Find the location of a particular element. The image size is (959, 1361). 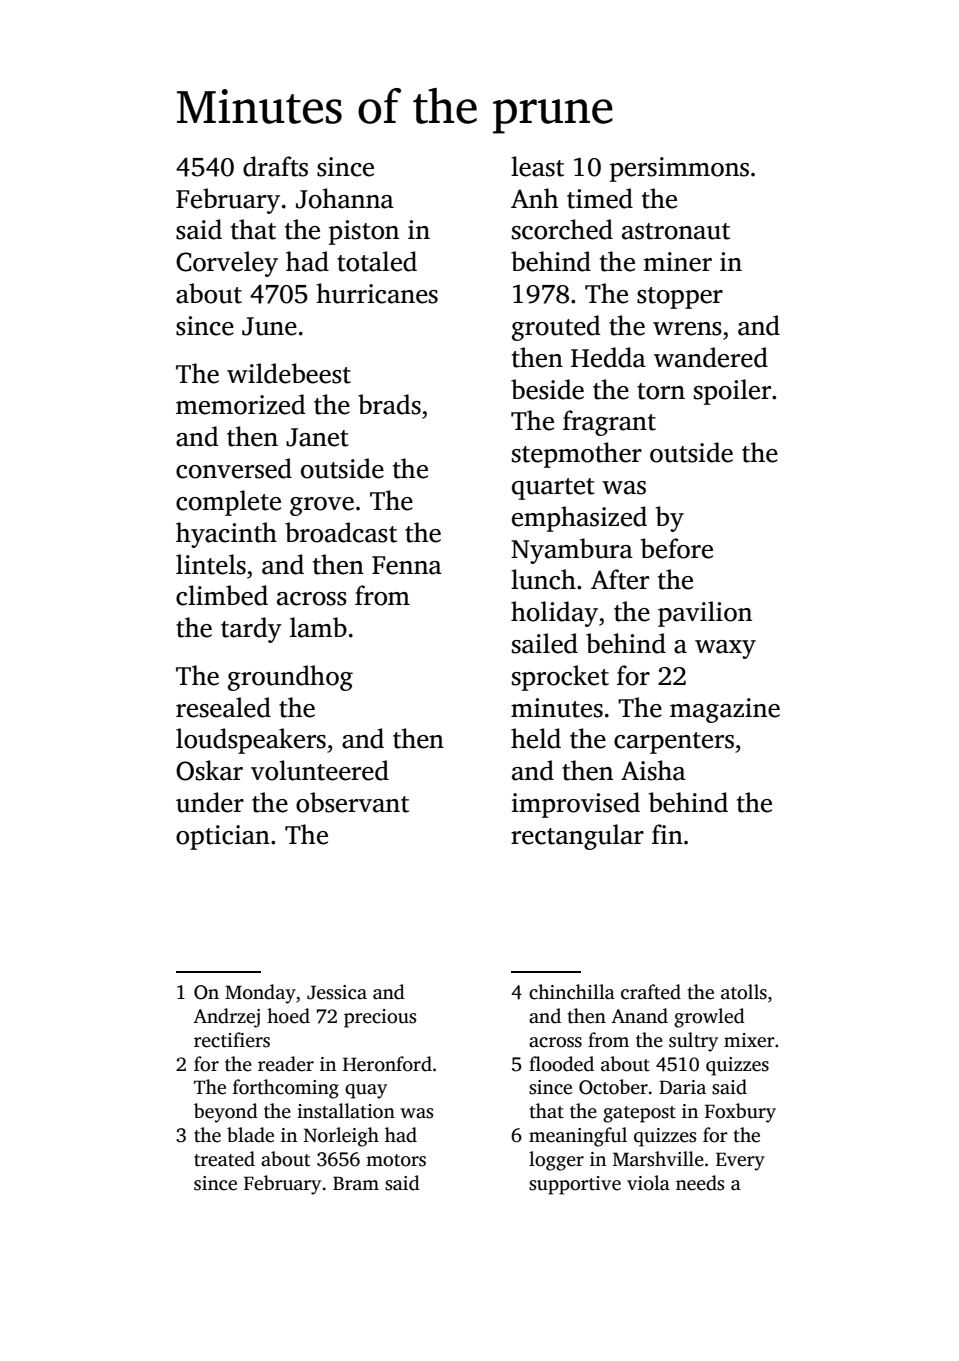

spoiler is located at coordinates (732, 392).
